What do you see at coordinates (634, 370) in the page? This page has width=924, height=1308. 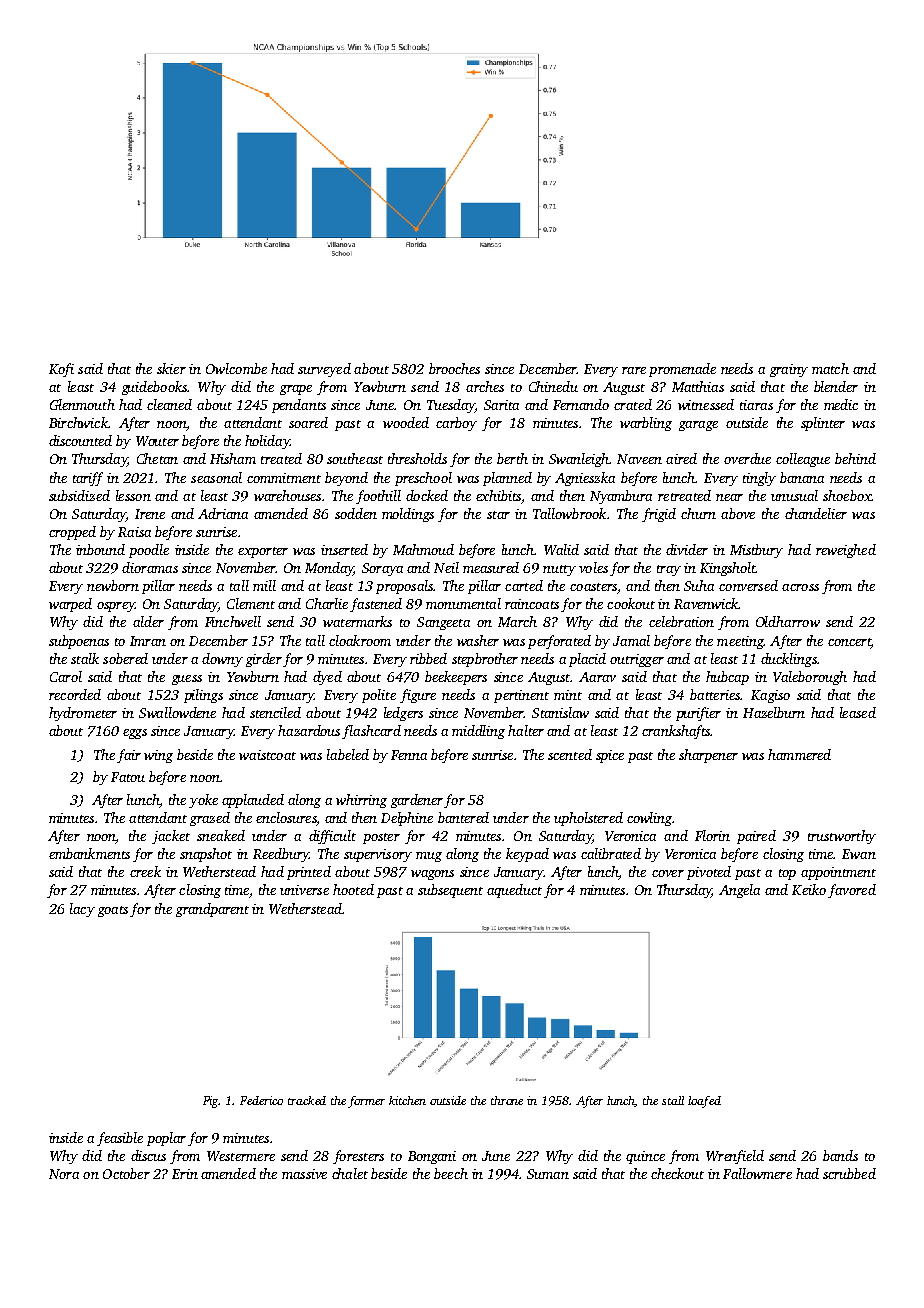 I see `rare` at bounding box center [634, 370].
